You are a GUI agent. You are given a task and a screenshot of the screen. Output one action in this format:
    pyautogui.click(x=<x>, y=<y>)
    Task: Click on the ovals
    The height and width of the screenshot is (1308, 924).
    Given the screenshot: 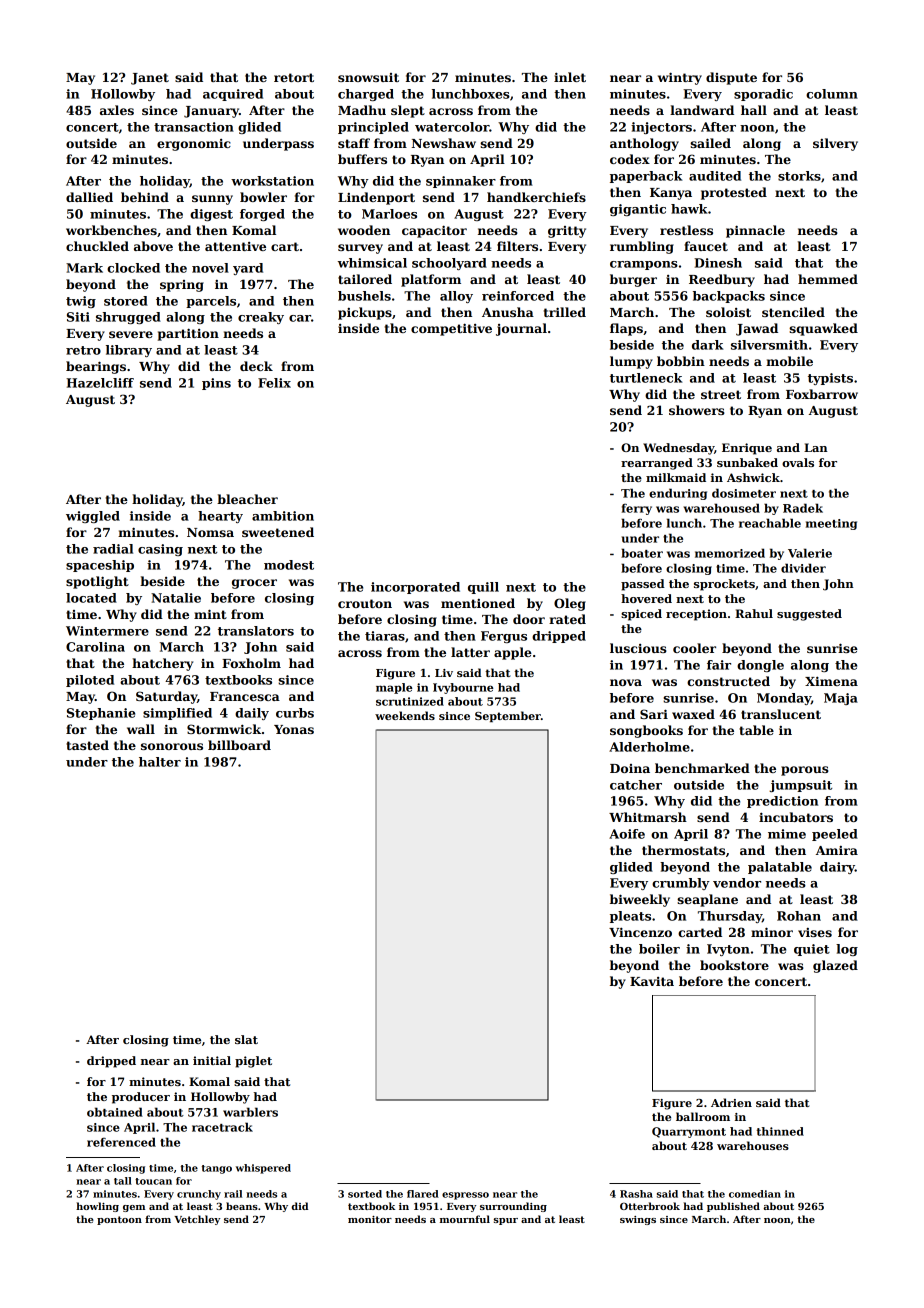 What is the action you would take?
    pyautogui.click(x=798, y=462)
